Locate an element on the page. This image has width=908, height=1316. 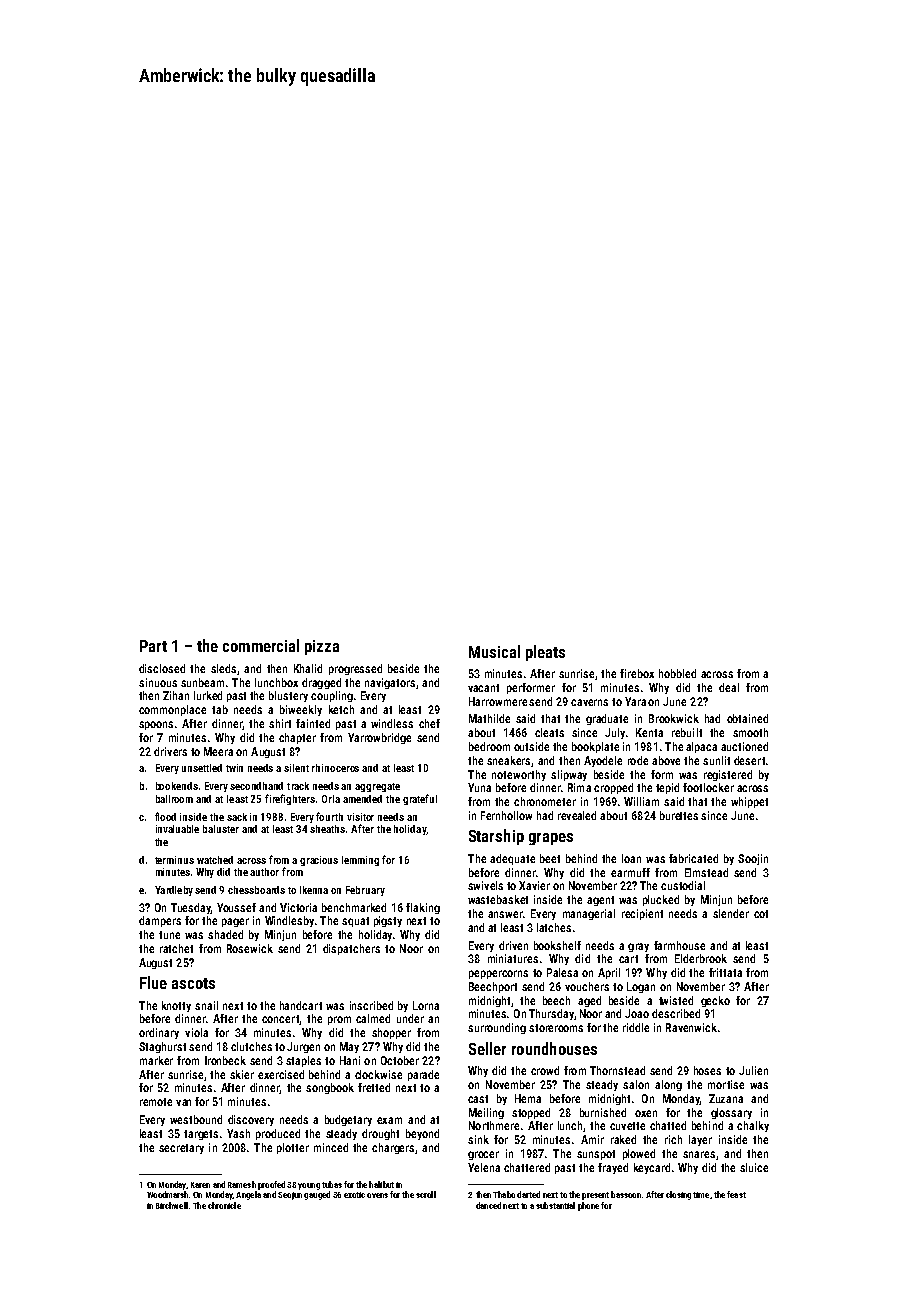
peppercorns is located at coordinates (498, 974).
